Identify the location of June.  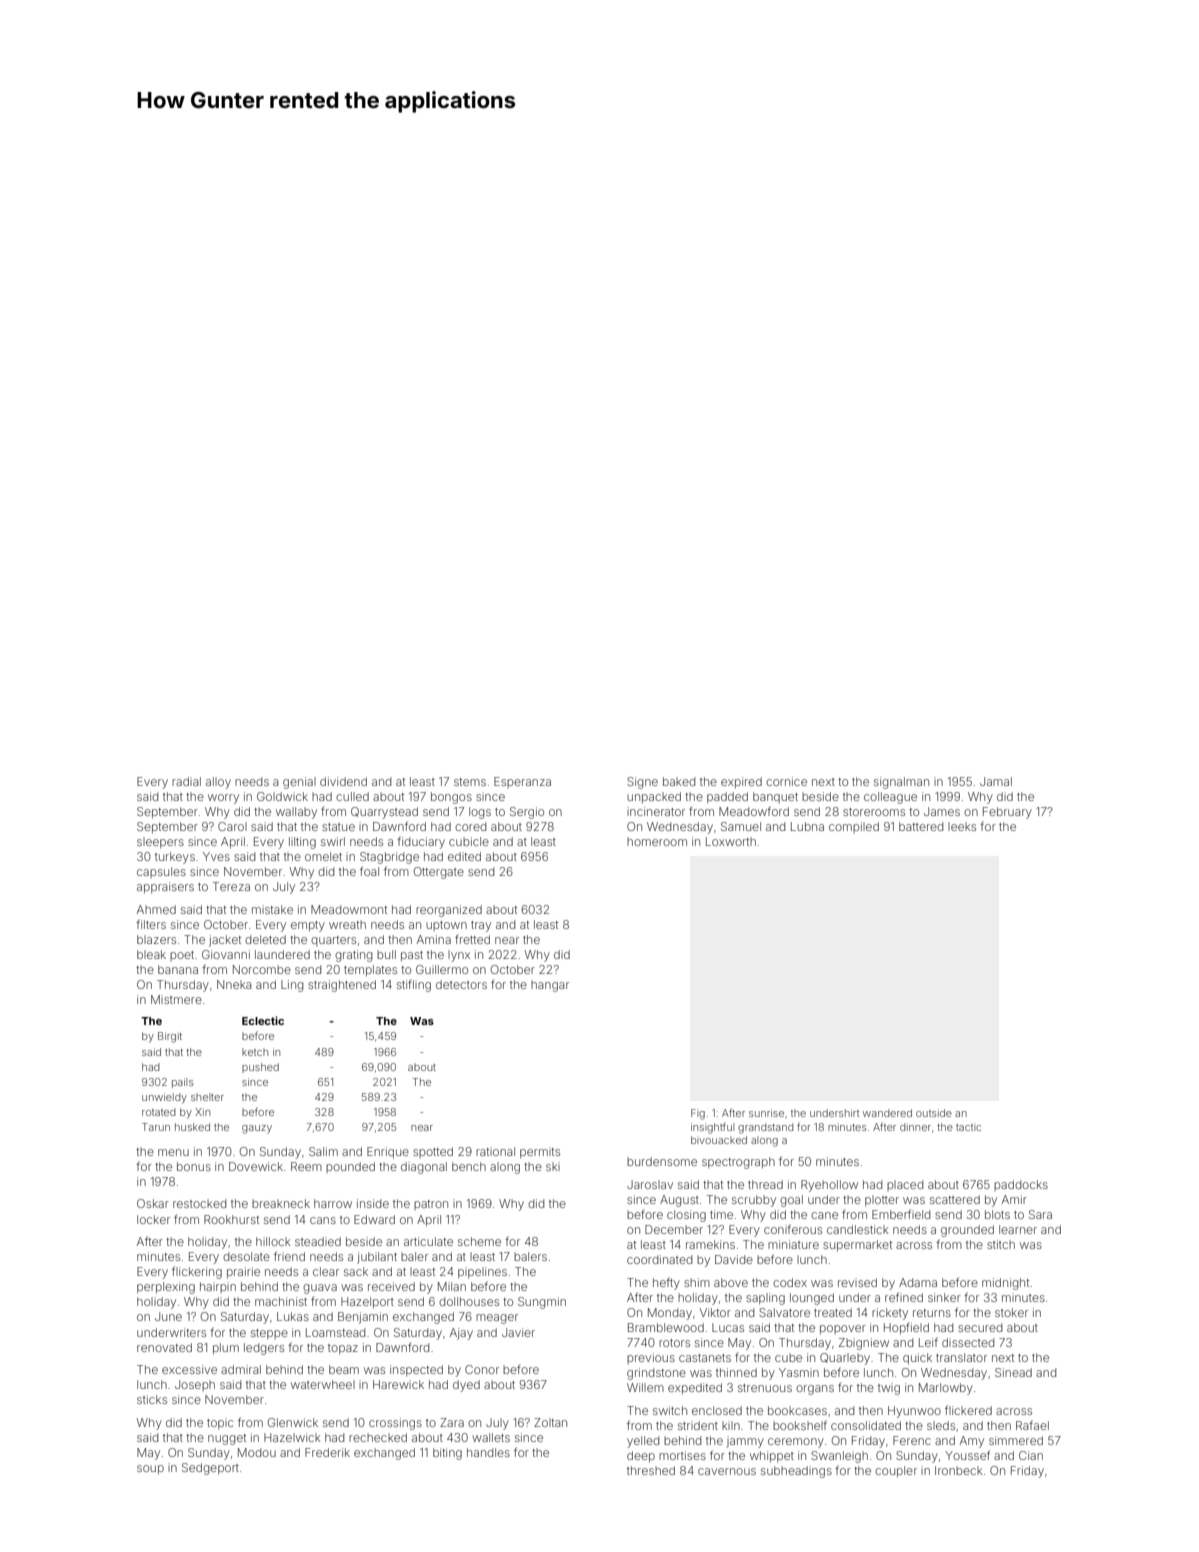
(168, 1316).
